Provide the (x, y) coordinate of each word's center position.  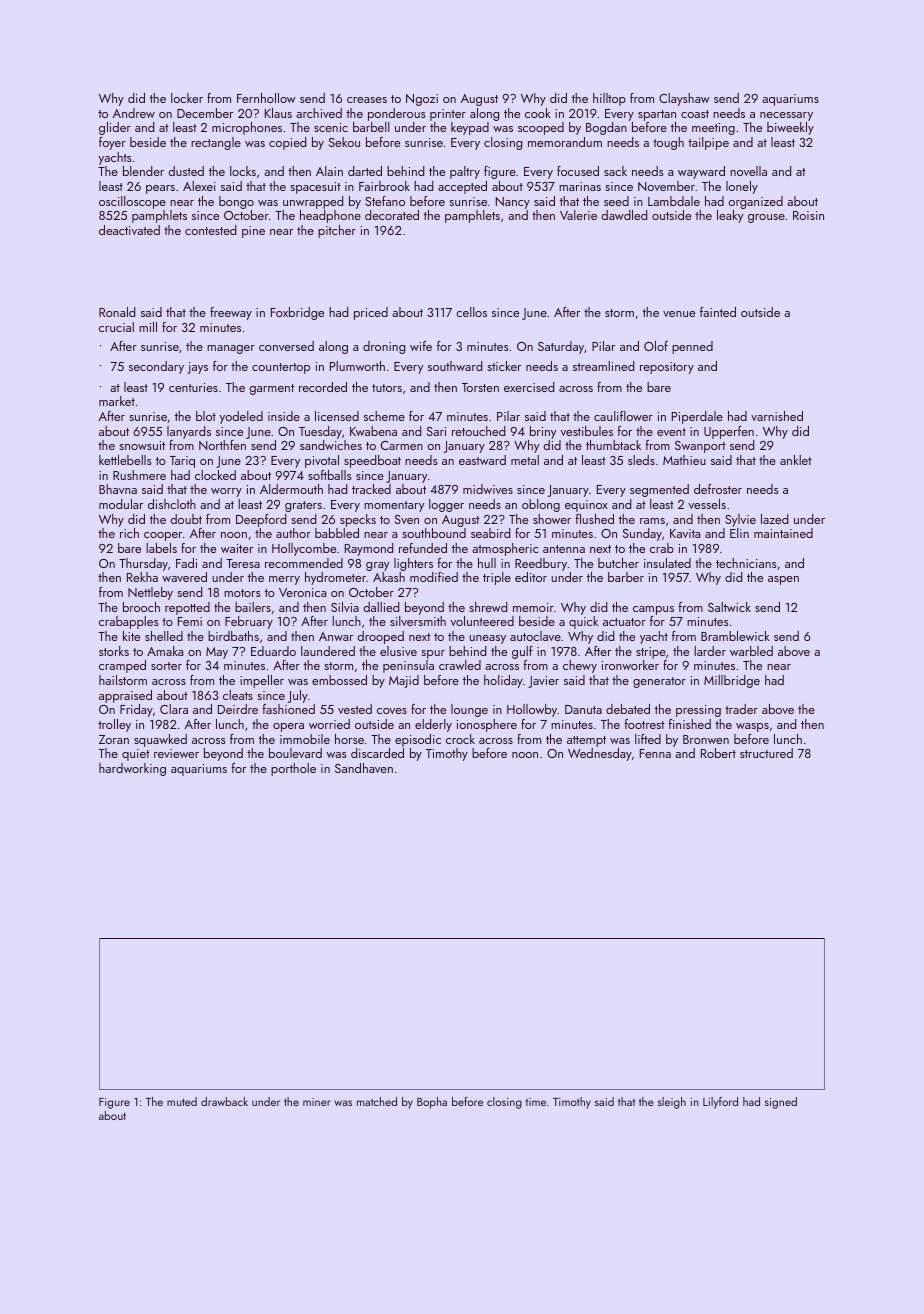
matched (377, 1101)
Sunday (642, 534)
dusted (186, 171)
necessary (786, 116)
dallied (381, 607)
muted (182, 1101)
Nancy (513, 203)
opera (288, 727)
